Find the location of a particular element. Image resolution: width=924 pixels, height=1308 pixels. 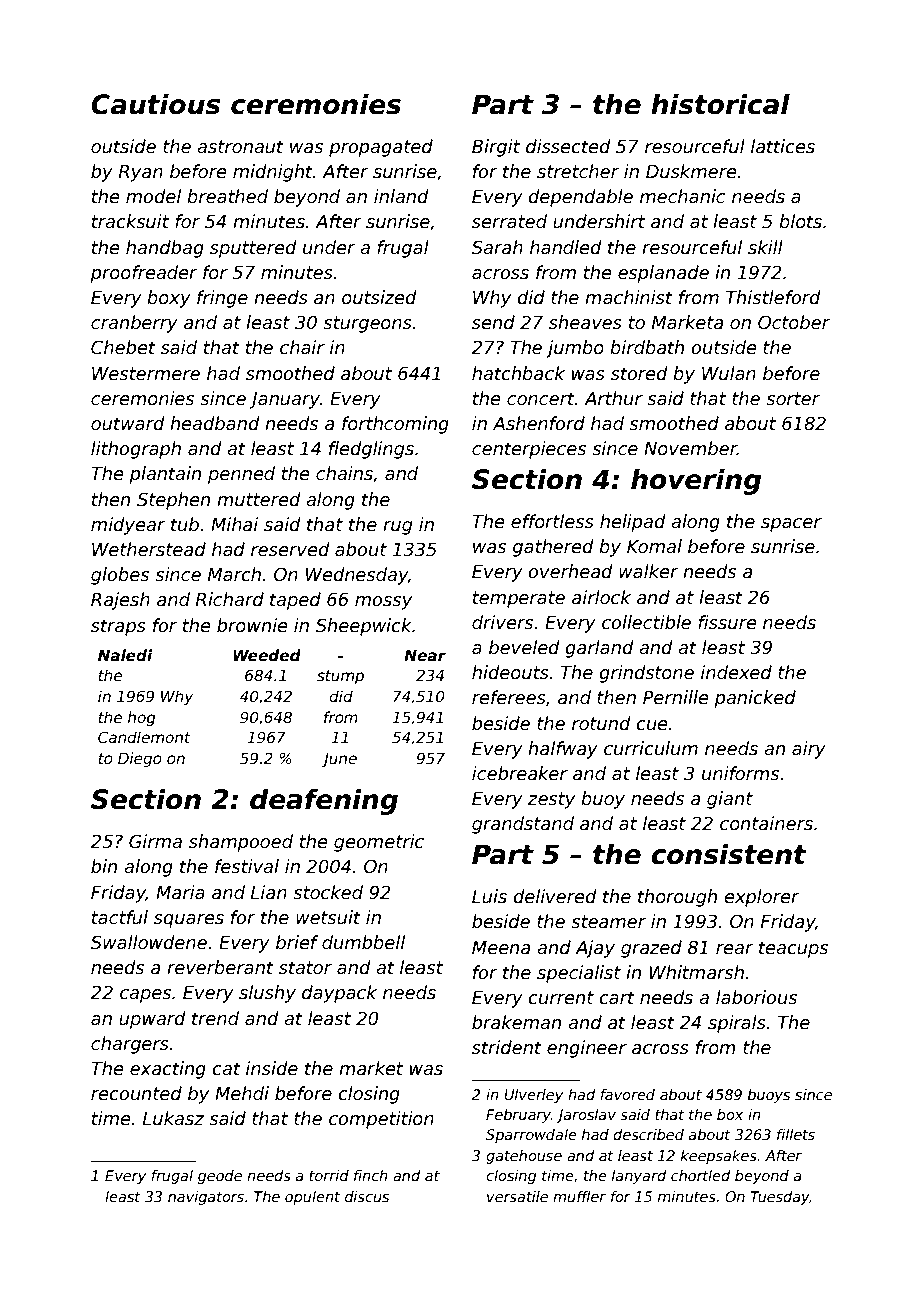

strident is located at coordinates (507, 1047).
